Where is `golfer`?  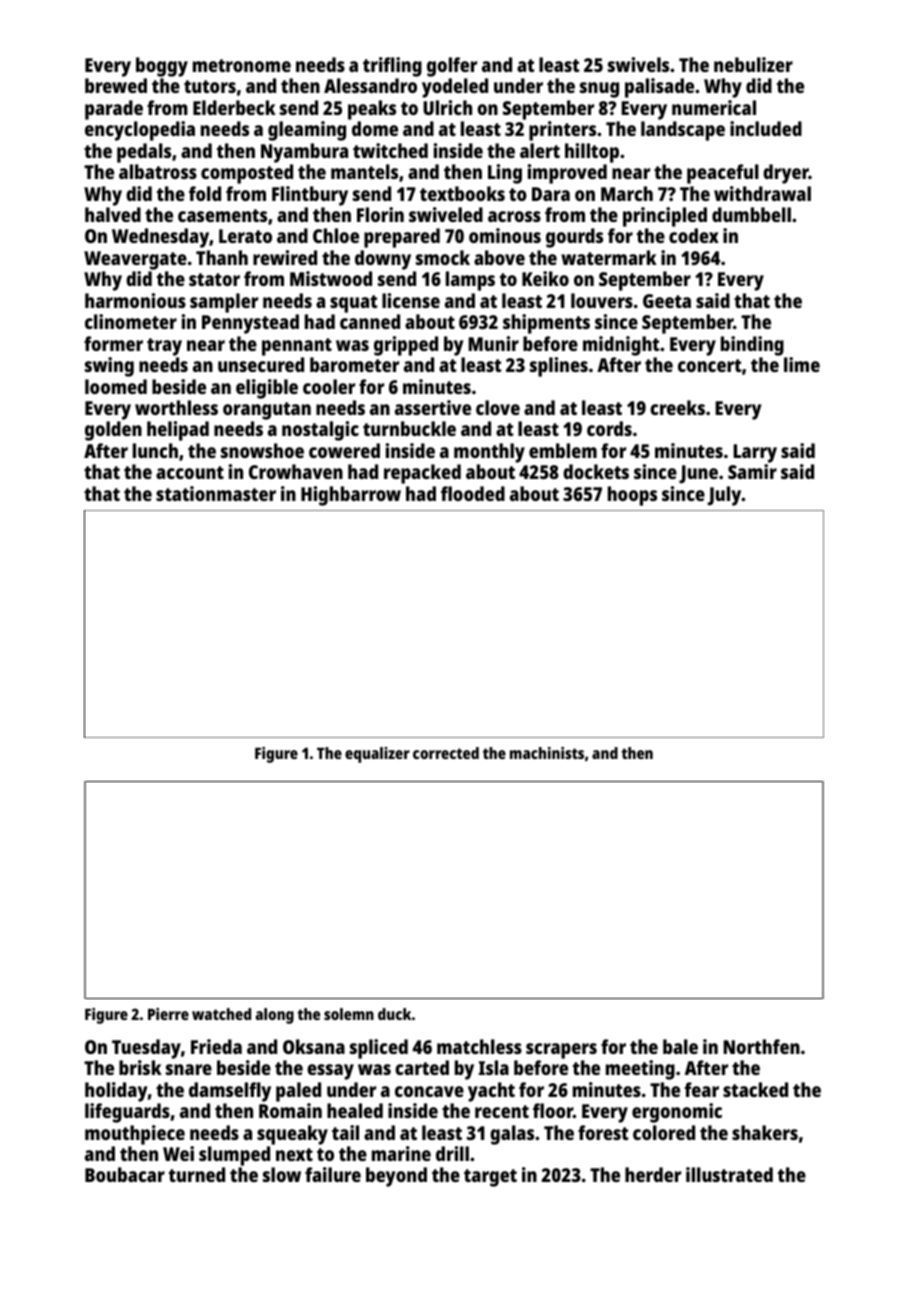
golfer is located at coordinates (452, 67).
